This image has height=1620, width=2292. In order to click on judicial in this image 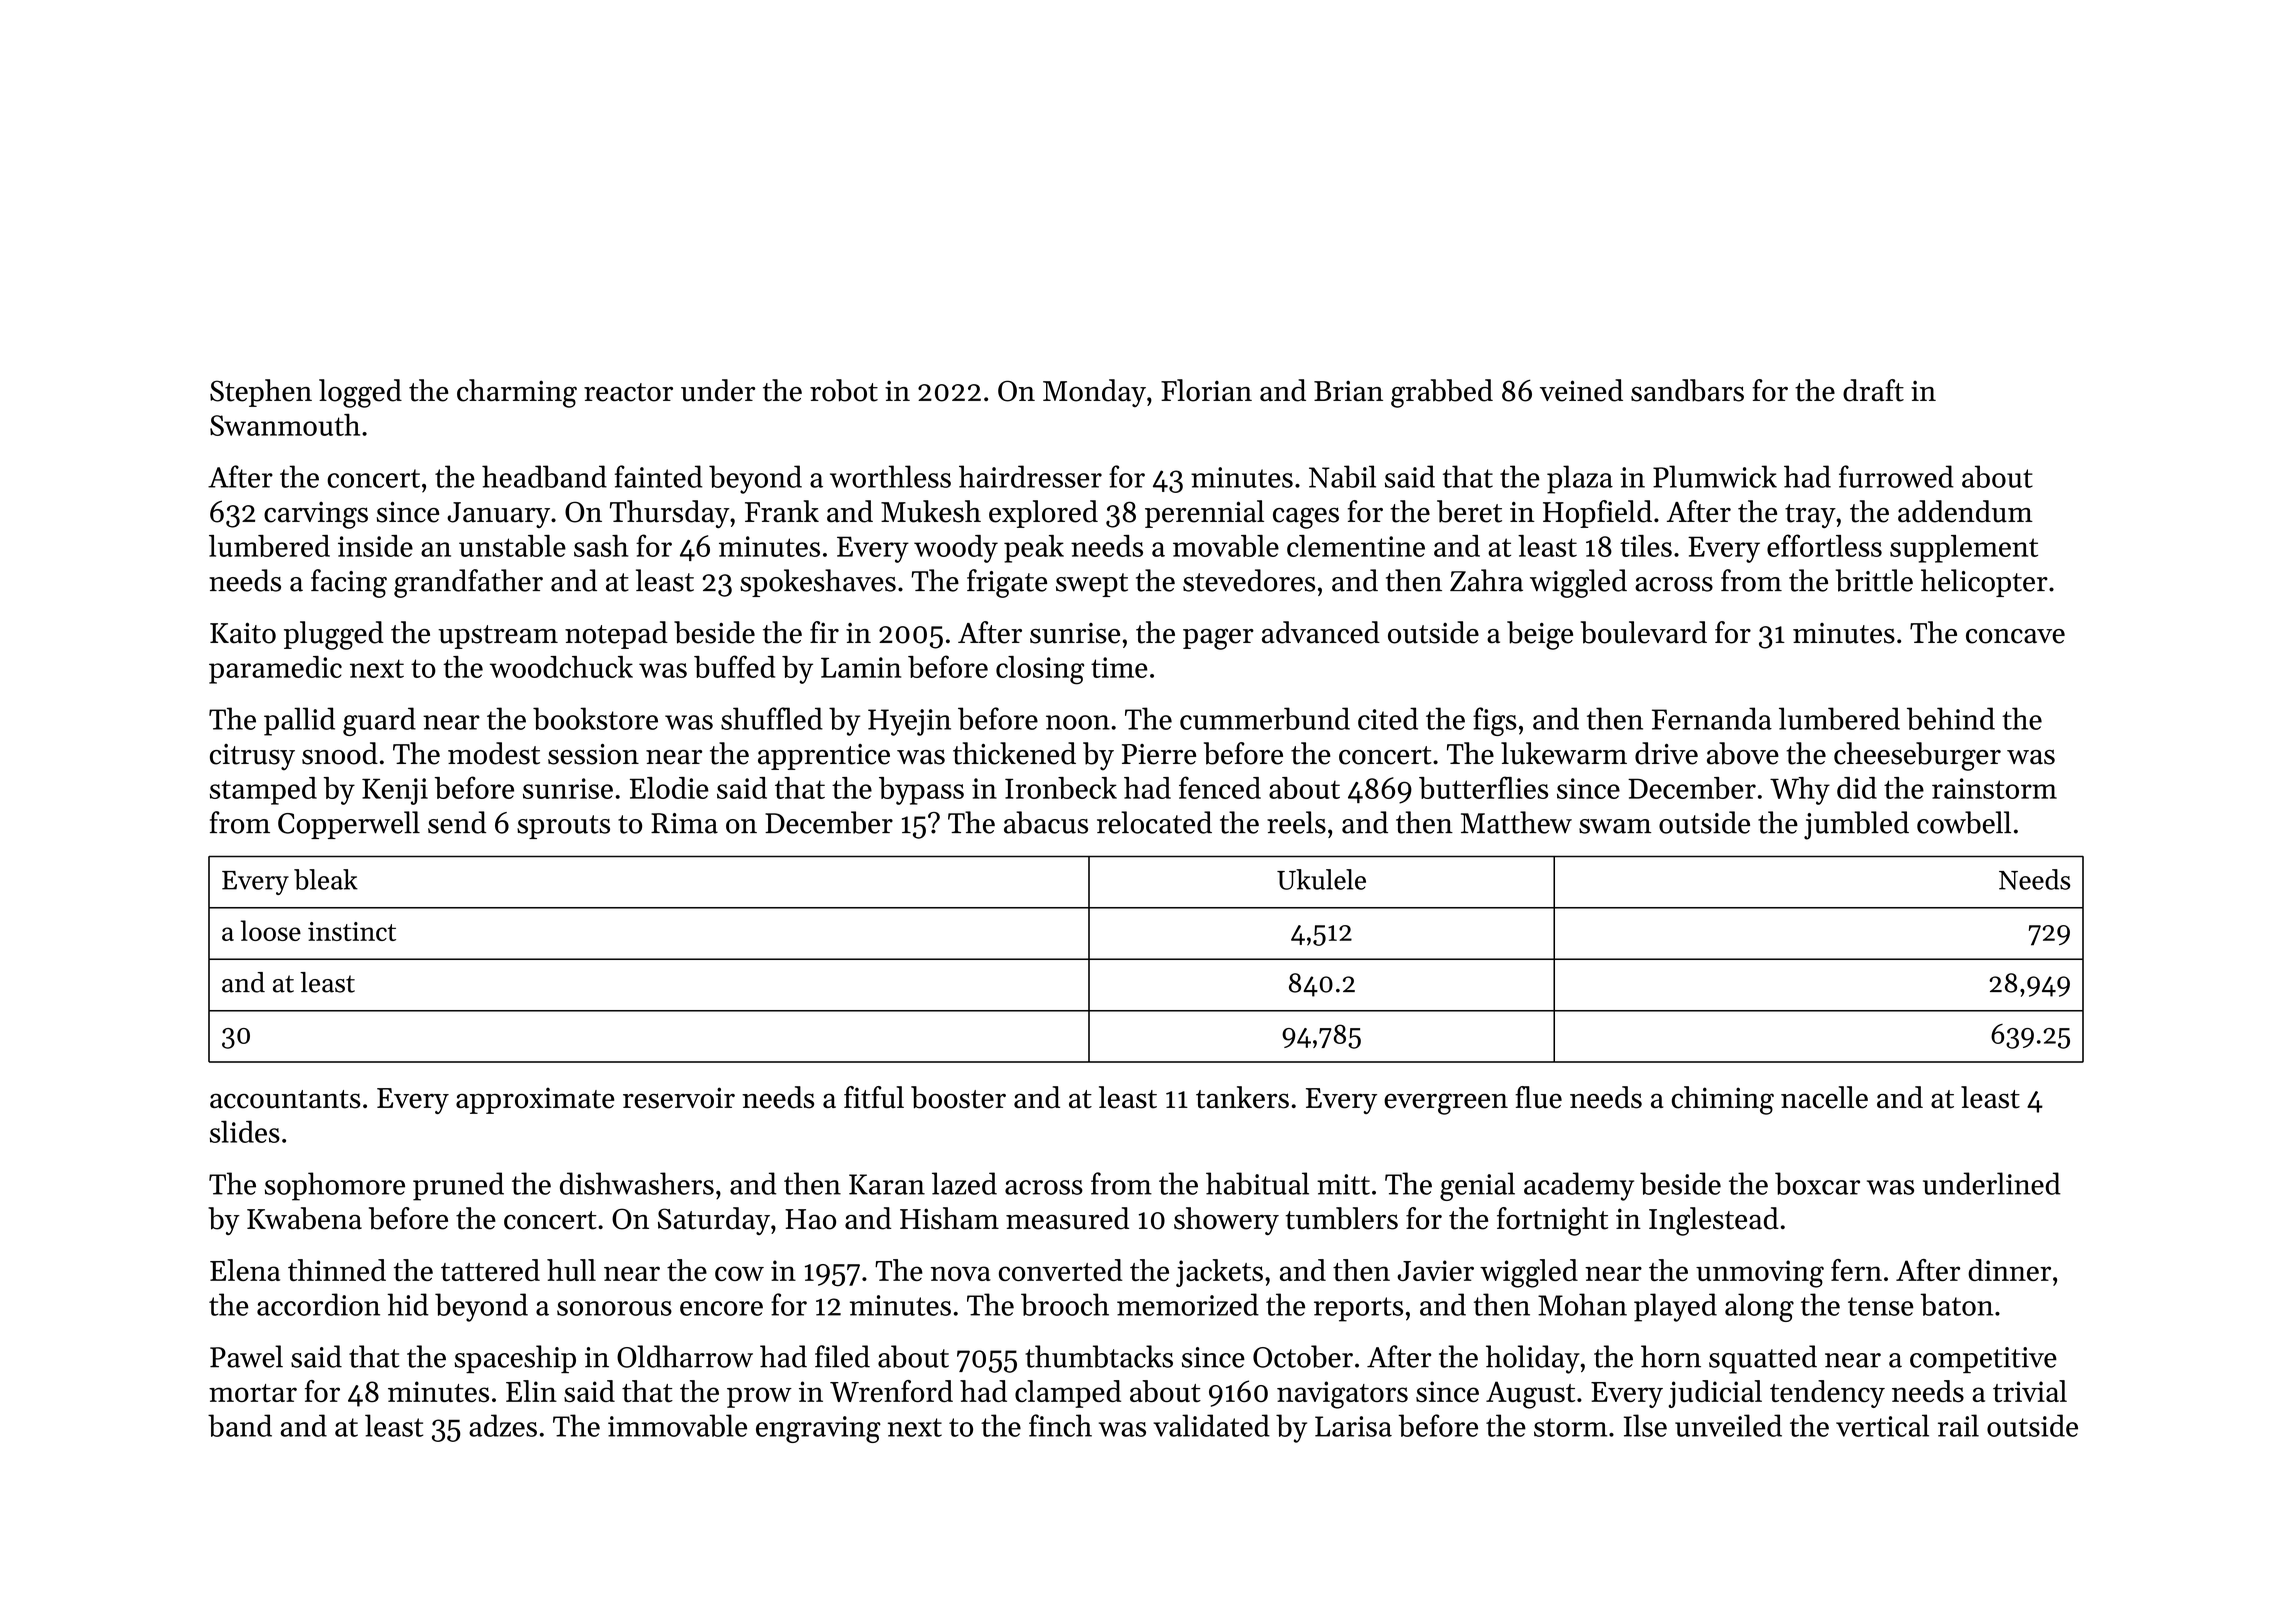, I will do `click(1715, 1394)`.
